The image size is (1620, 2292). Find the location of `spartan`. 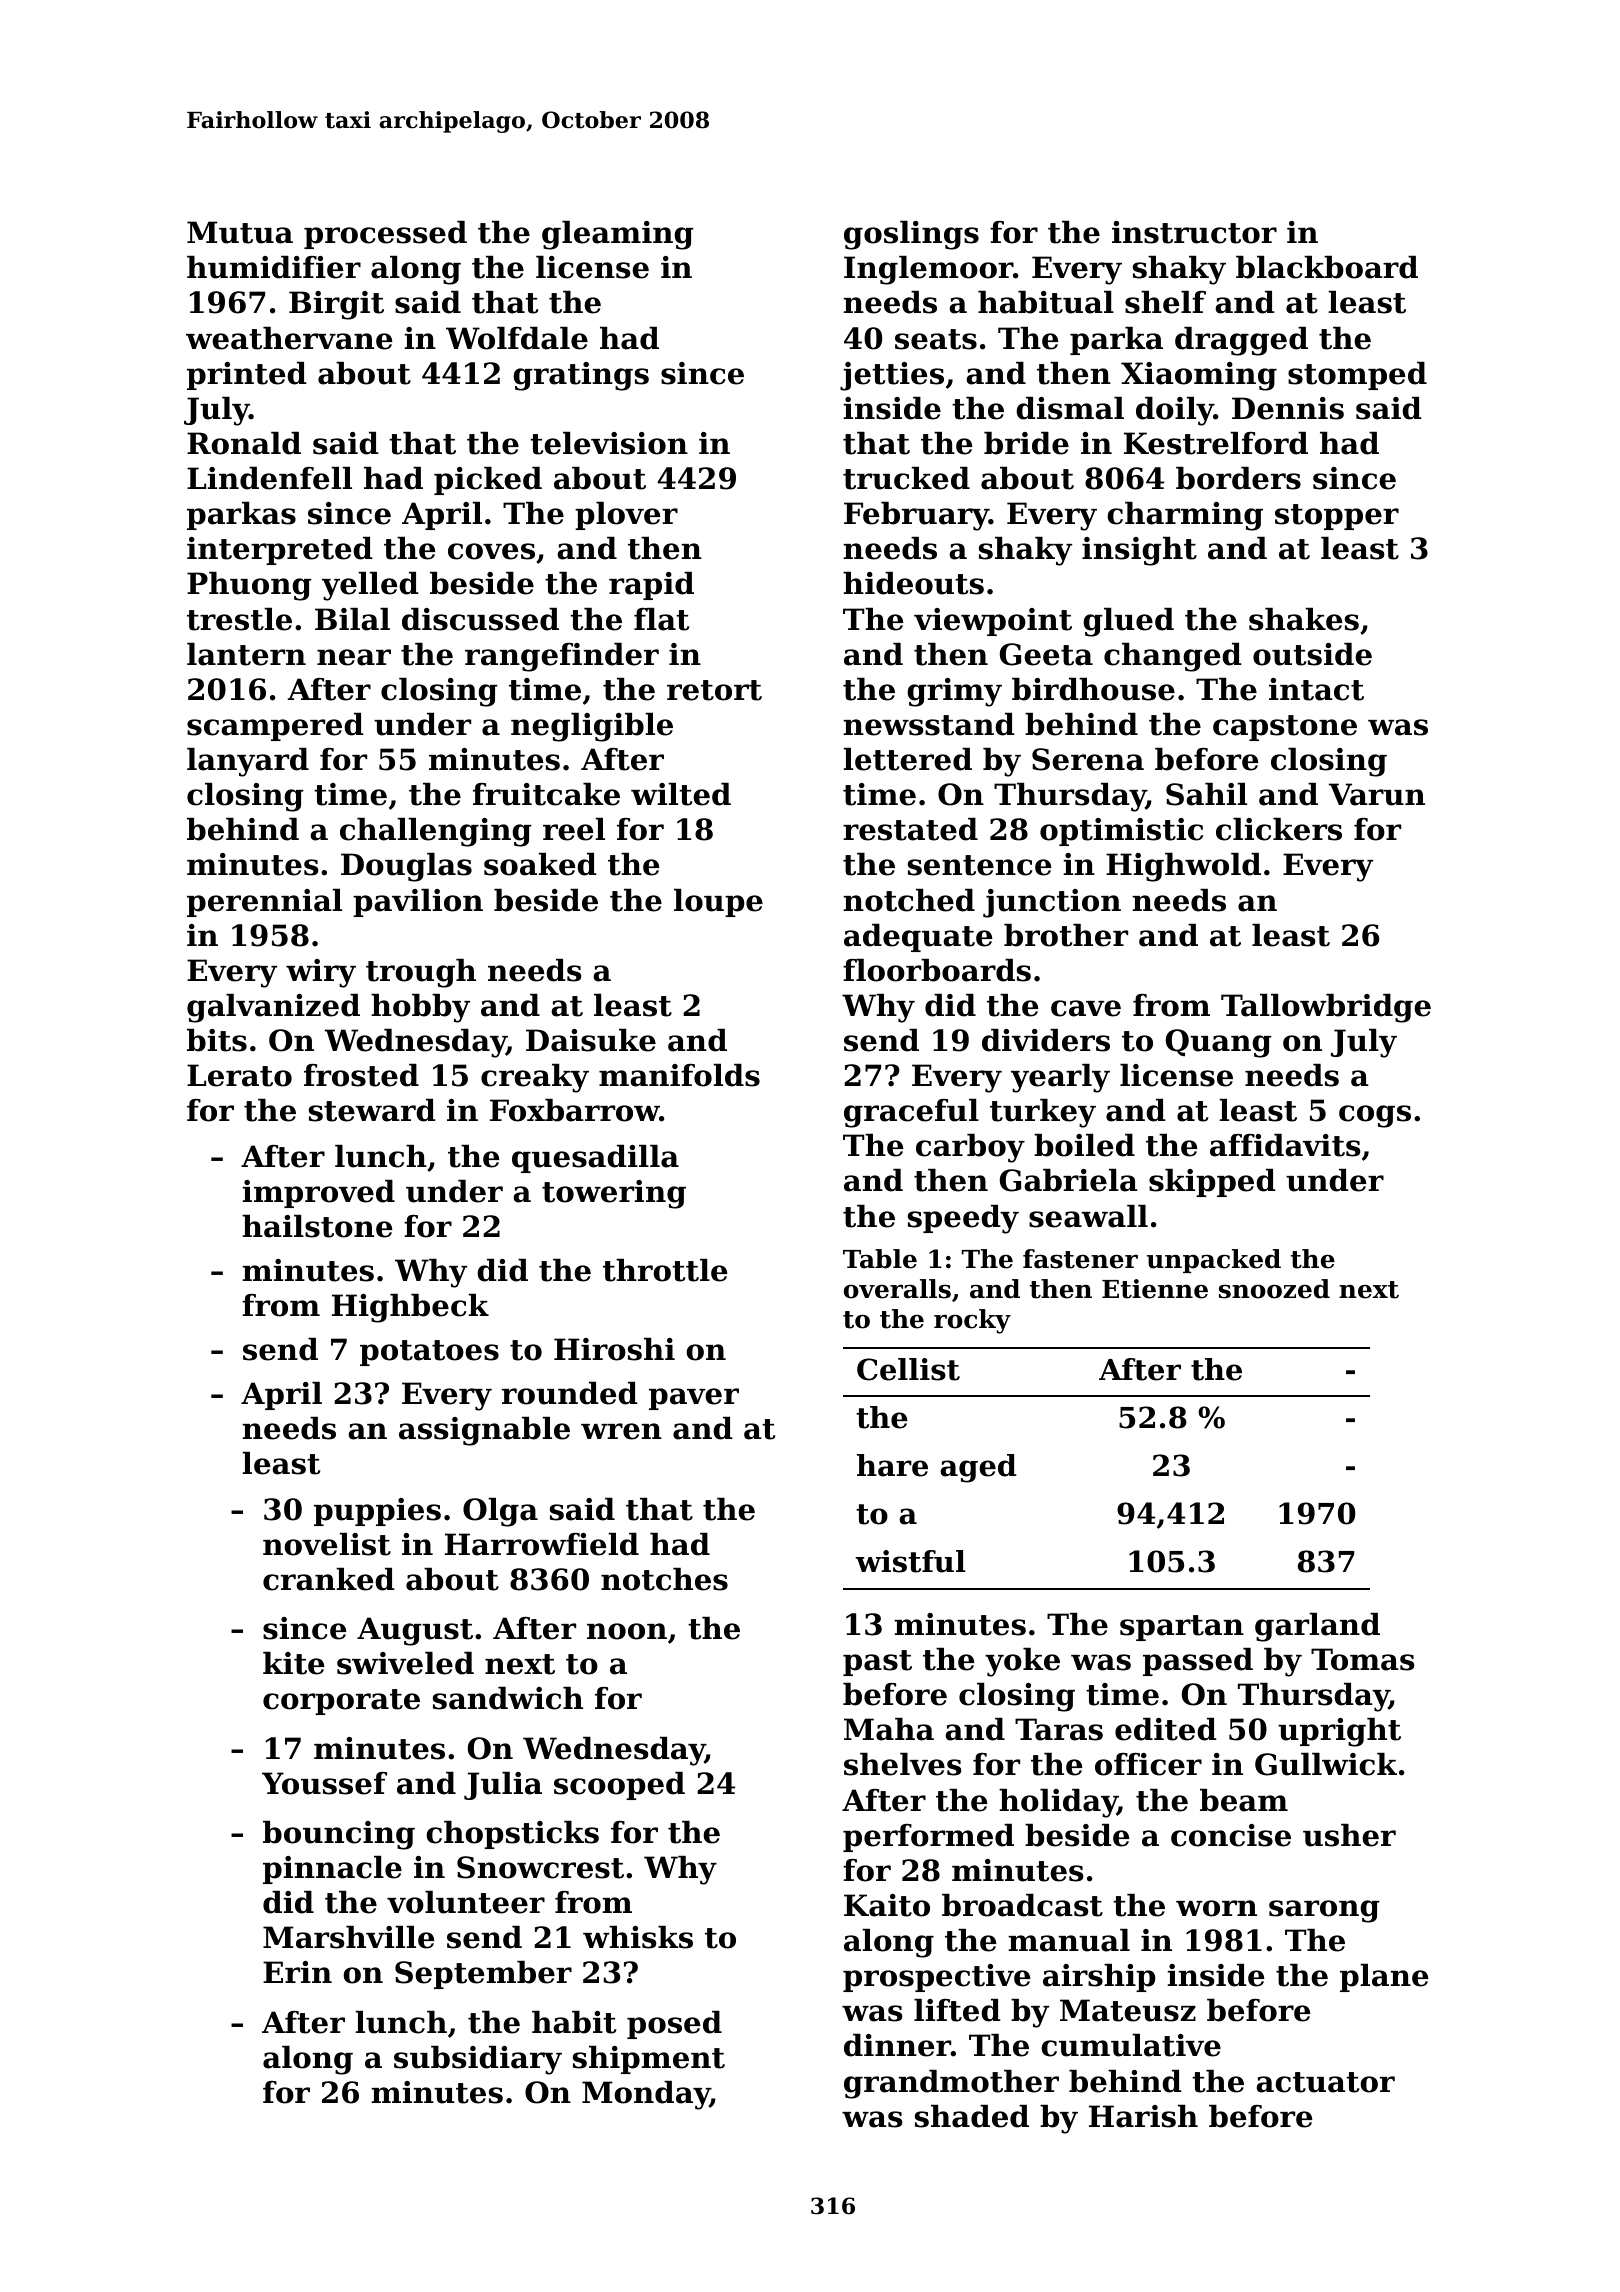

spartan is located at coordinates (1182, 1628).
